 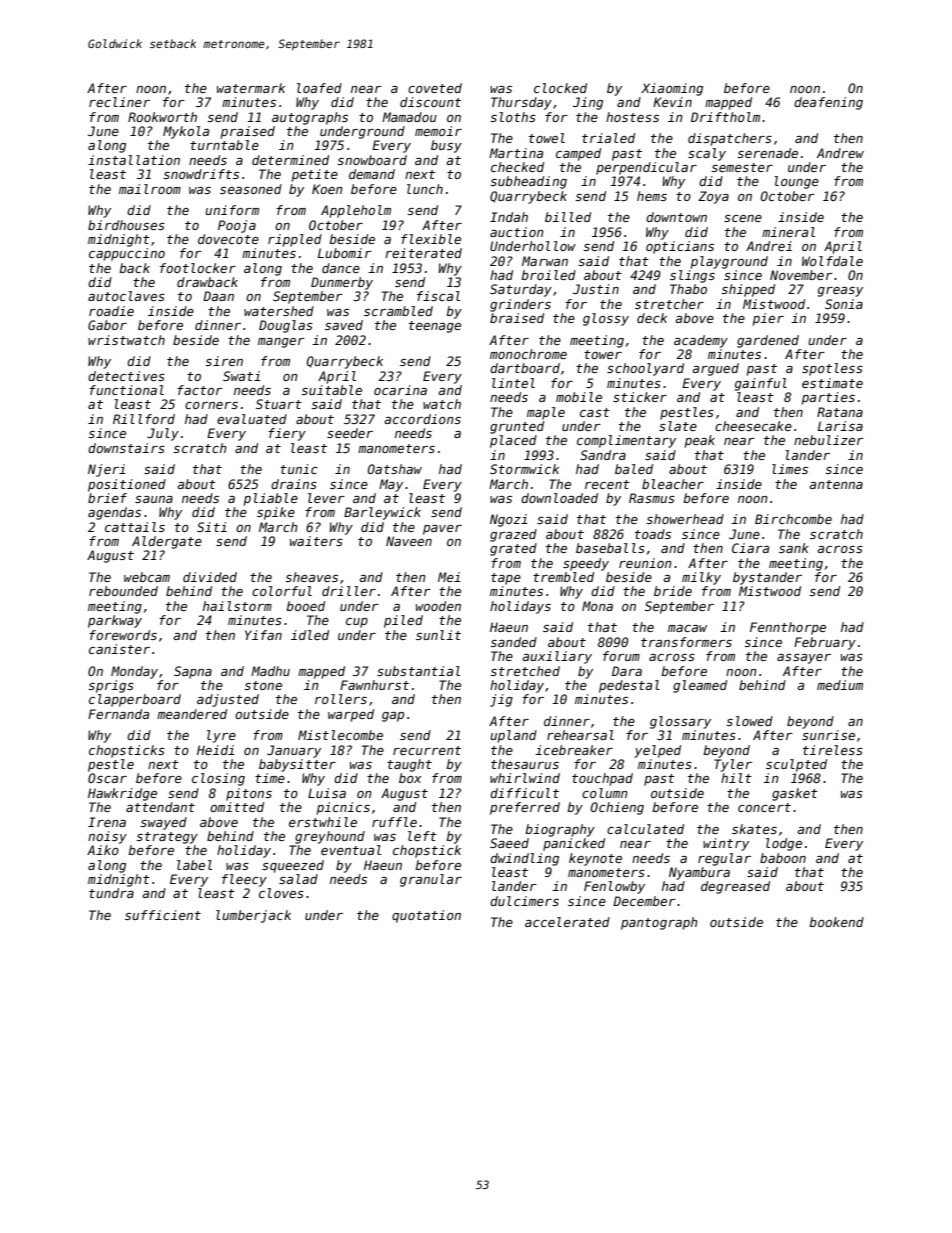 I want to click on parkway, so click(x=115, y=621).
